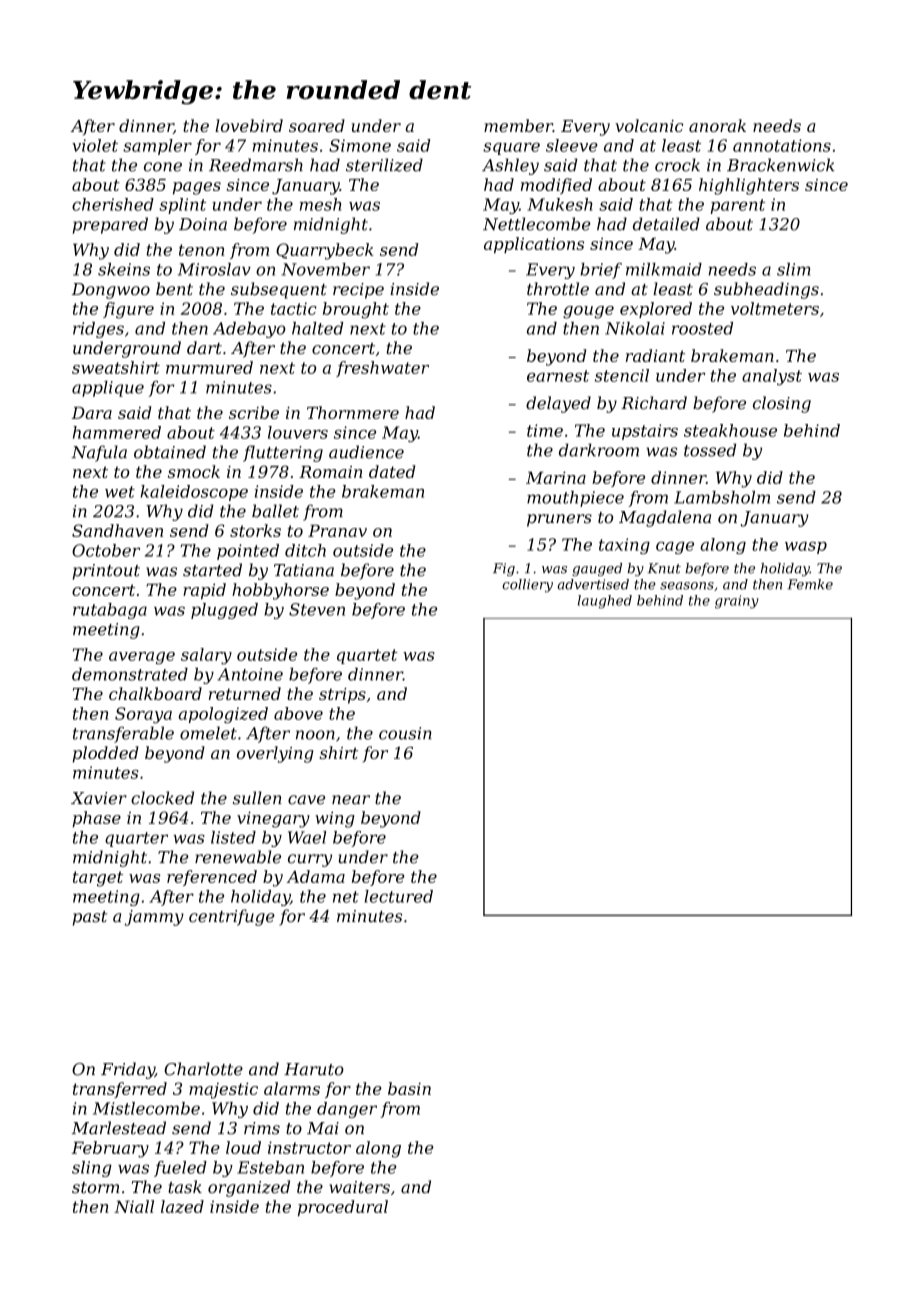 Image resolution: width=924 pixels, height=1311 pixels. I want to click on laughed, so click(605, 602).
